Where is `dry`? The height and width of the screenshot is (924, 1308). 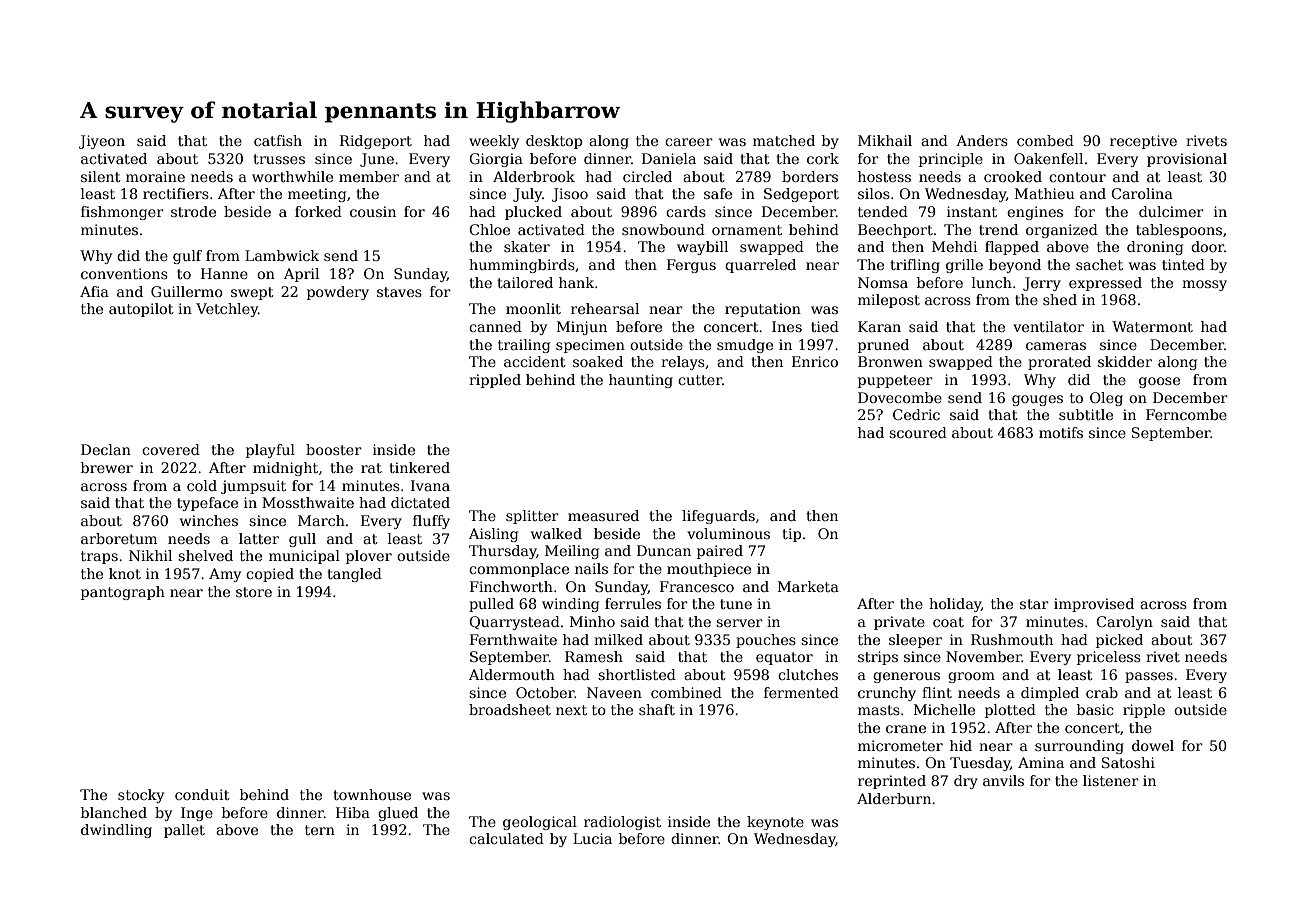
dry is located at coordinates (966, 782).
